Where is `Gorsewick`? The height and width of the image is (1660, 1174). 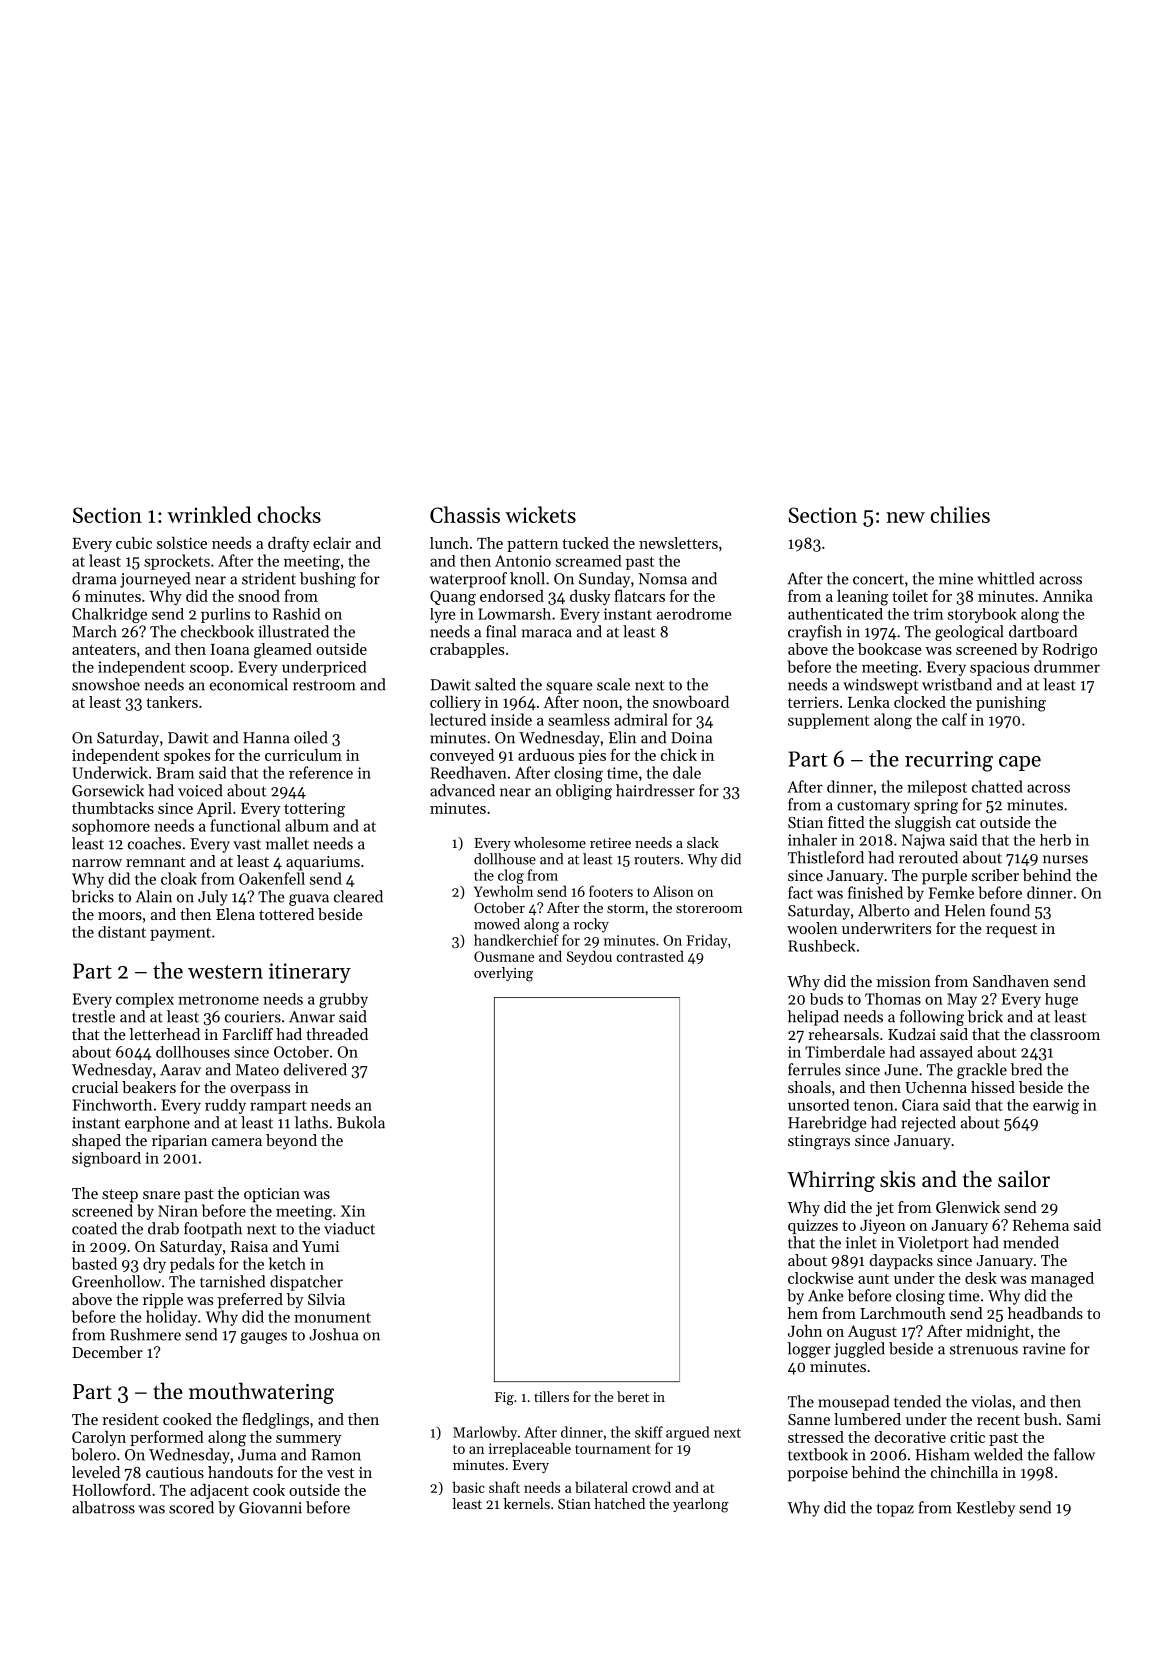 Gorsewick is located at coordinates (108, 790).
